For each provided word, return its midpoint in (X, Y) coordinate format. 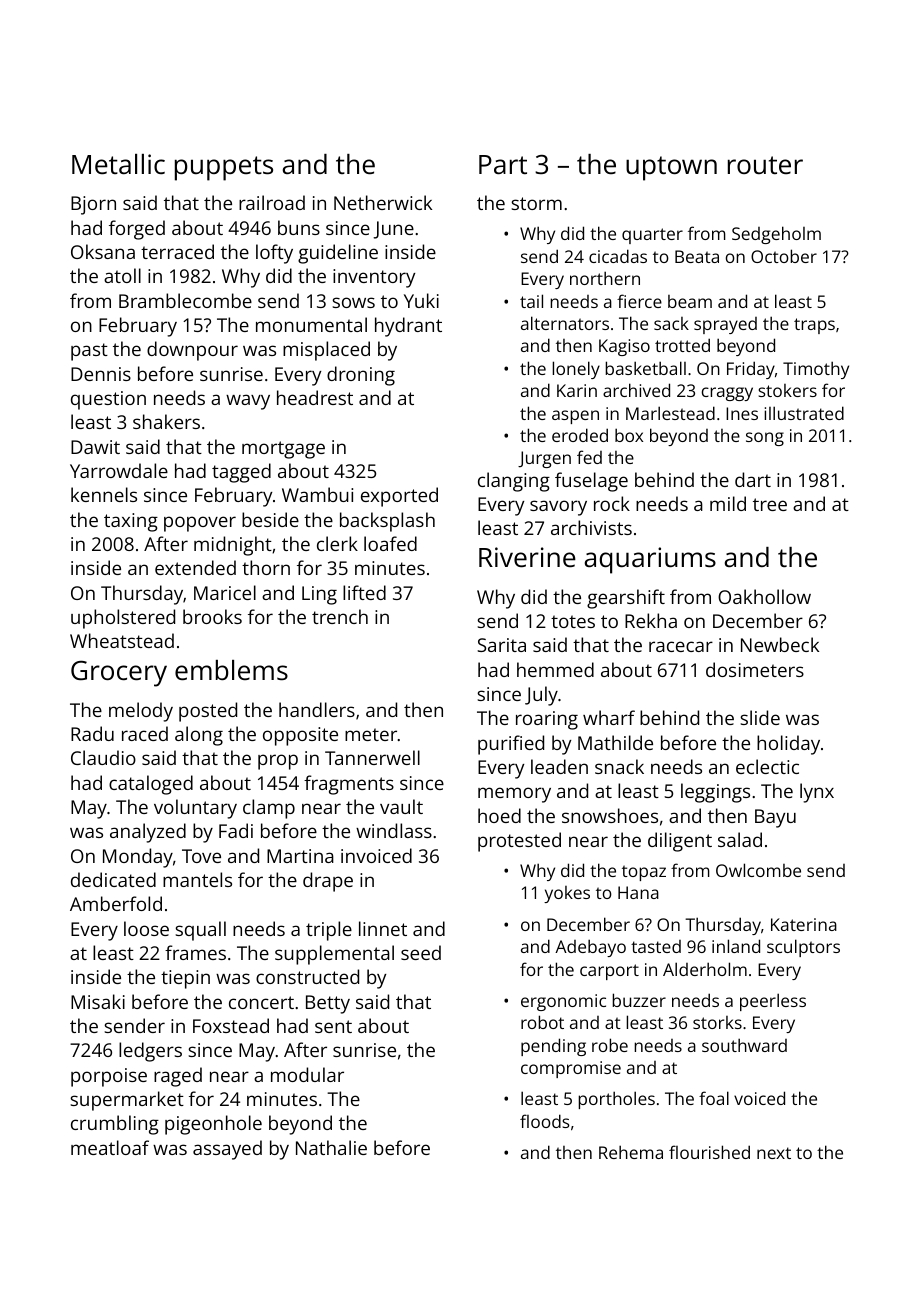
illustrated (804, 413)
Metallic (118, 164)
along (199, 736)
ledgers (150, 1052)
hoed (499, 815)
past (89, 352)
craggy (727, 394)
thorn (266, 567)
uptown (671, 168)
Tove (201, 856)
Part (503, 164)
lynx (817, 793)
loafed (390, 543)
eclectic (767, 766)
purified (511, 745)
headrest (315, 397)
